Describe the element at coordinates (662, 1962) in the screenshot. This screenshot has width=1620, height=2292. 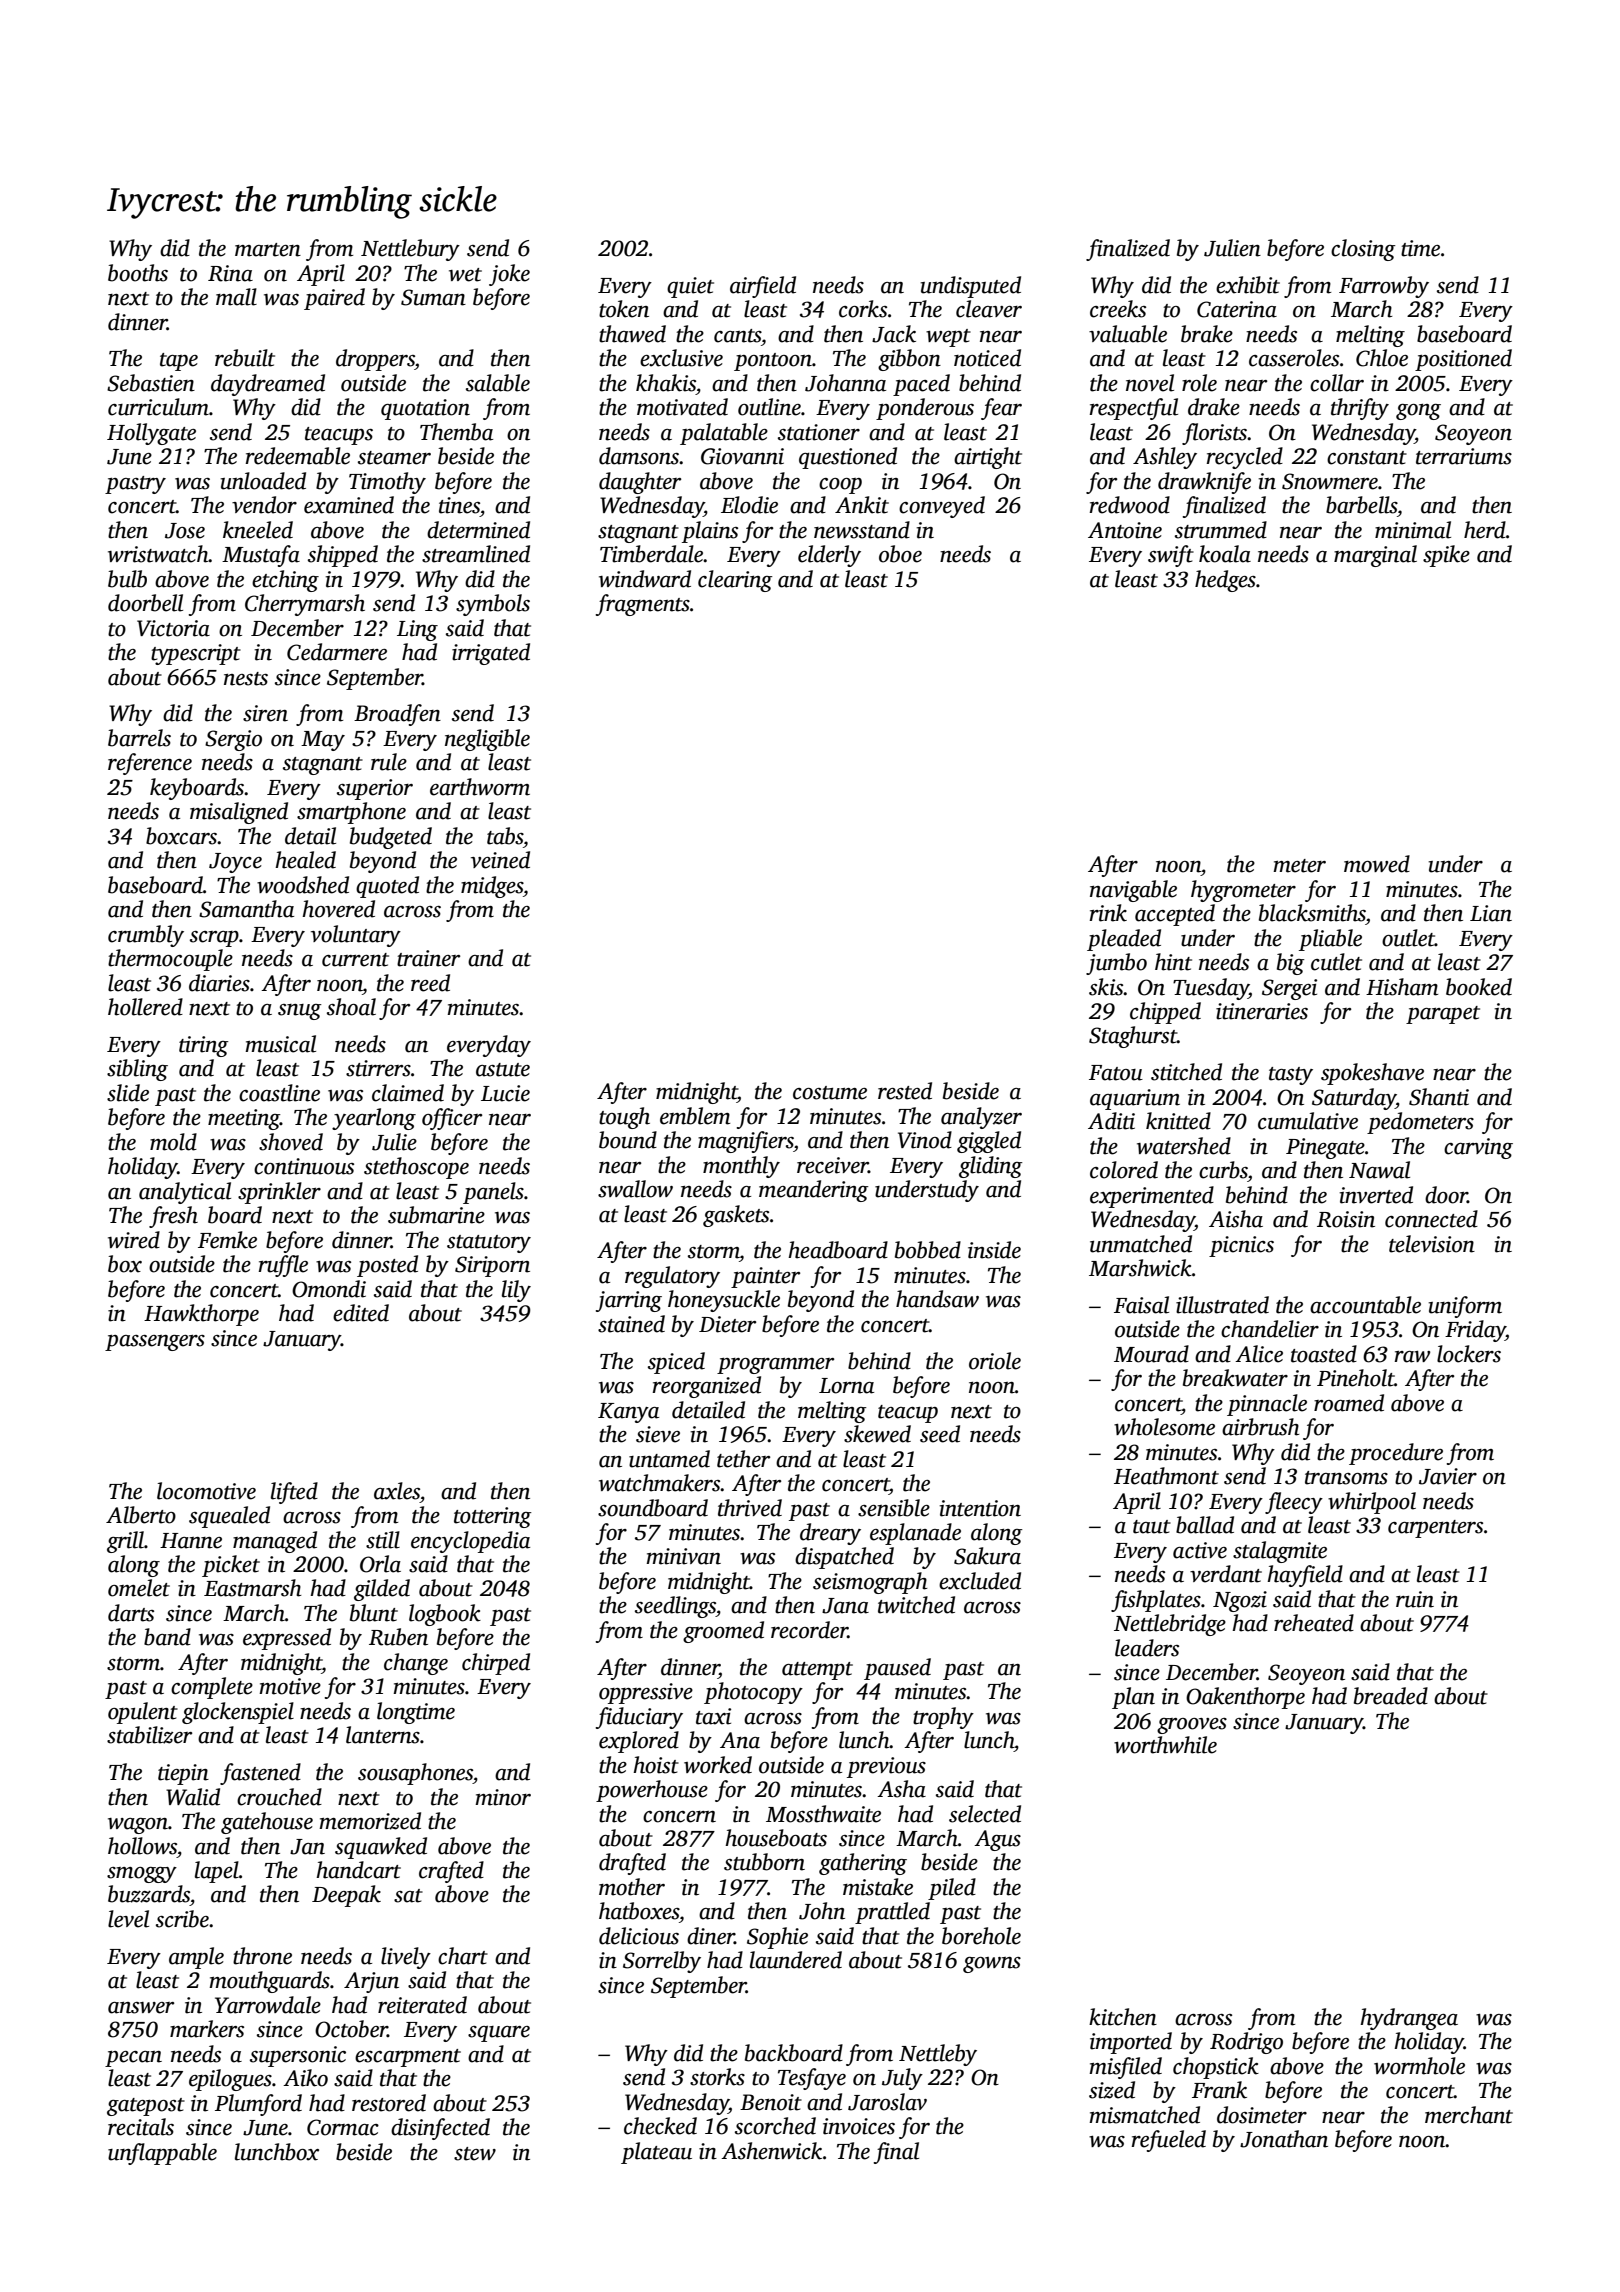
I see `Sorrelby` at that location.
